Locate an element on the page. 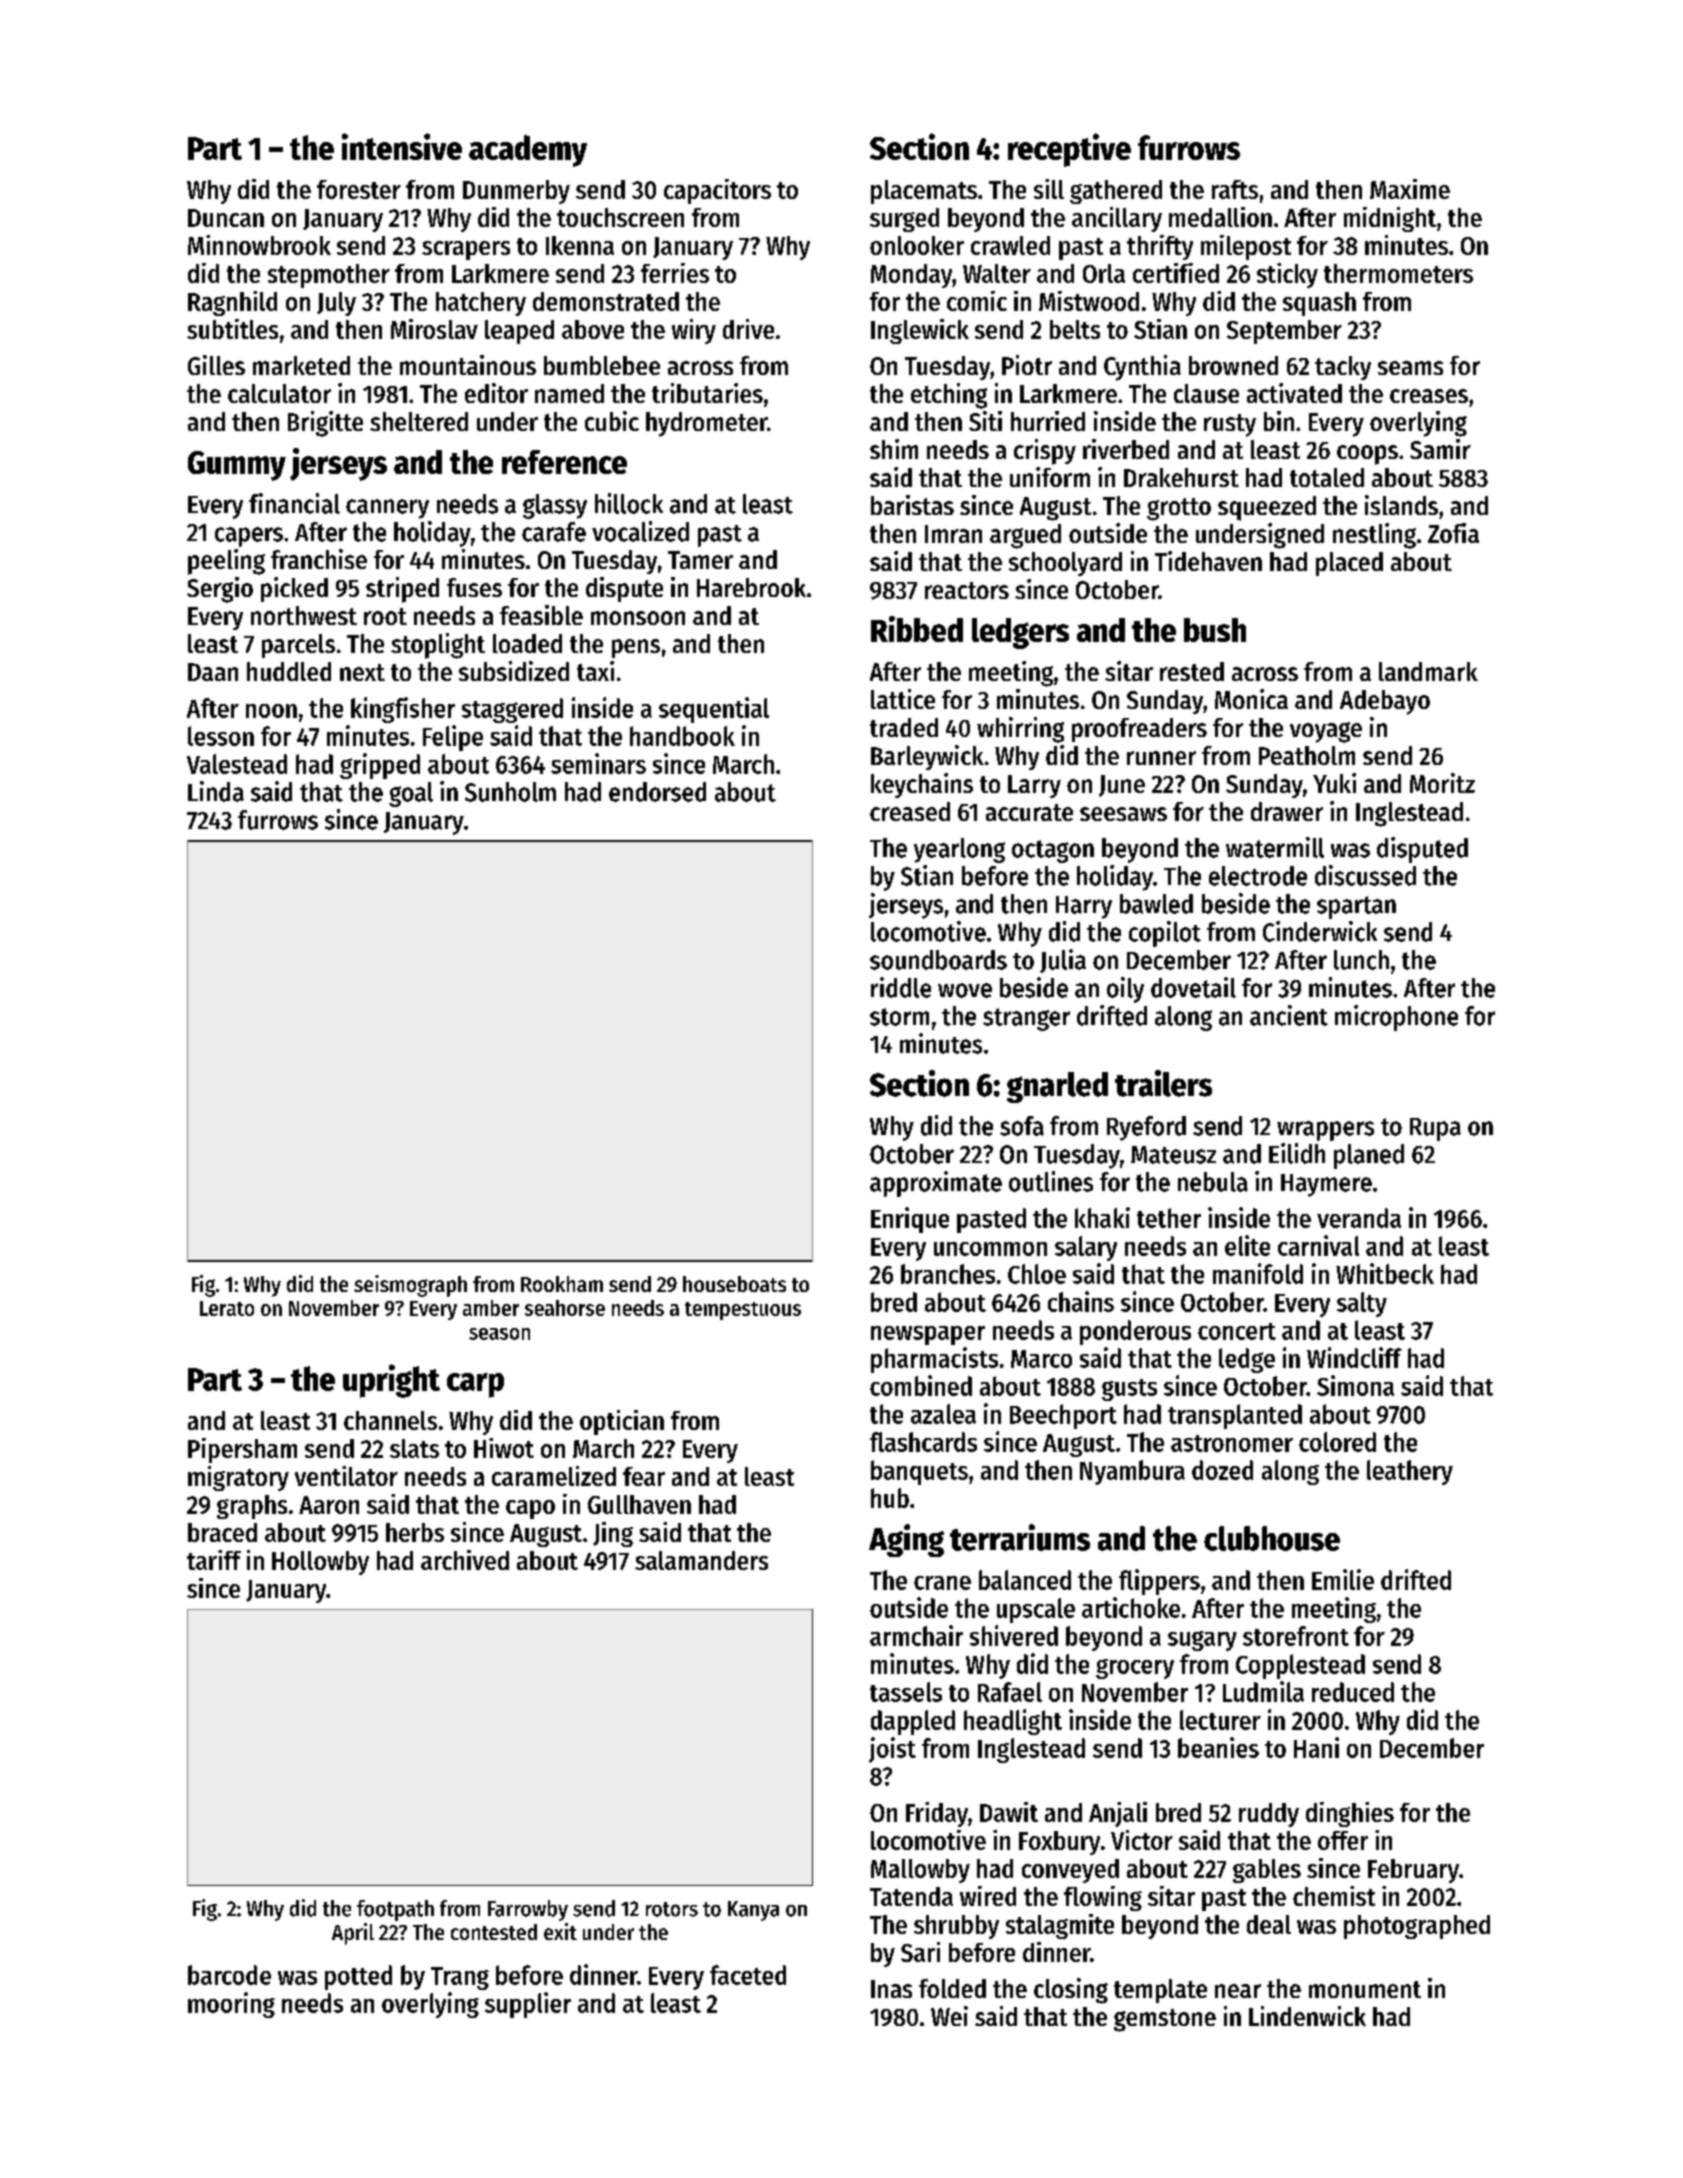 The image size is (1683, 2178). creased is located at coordinates (910, 811).
